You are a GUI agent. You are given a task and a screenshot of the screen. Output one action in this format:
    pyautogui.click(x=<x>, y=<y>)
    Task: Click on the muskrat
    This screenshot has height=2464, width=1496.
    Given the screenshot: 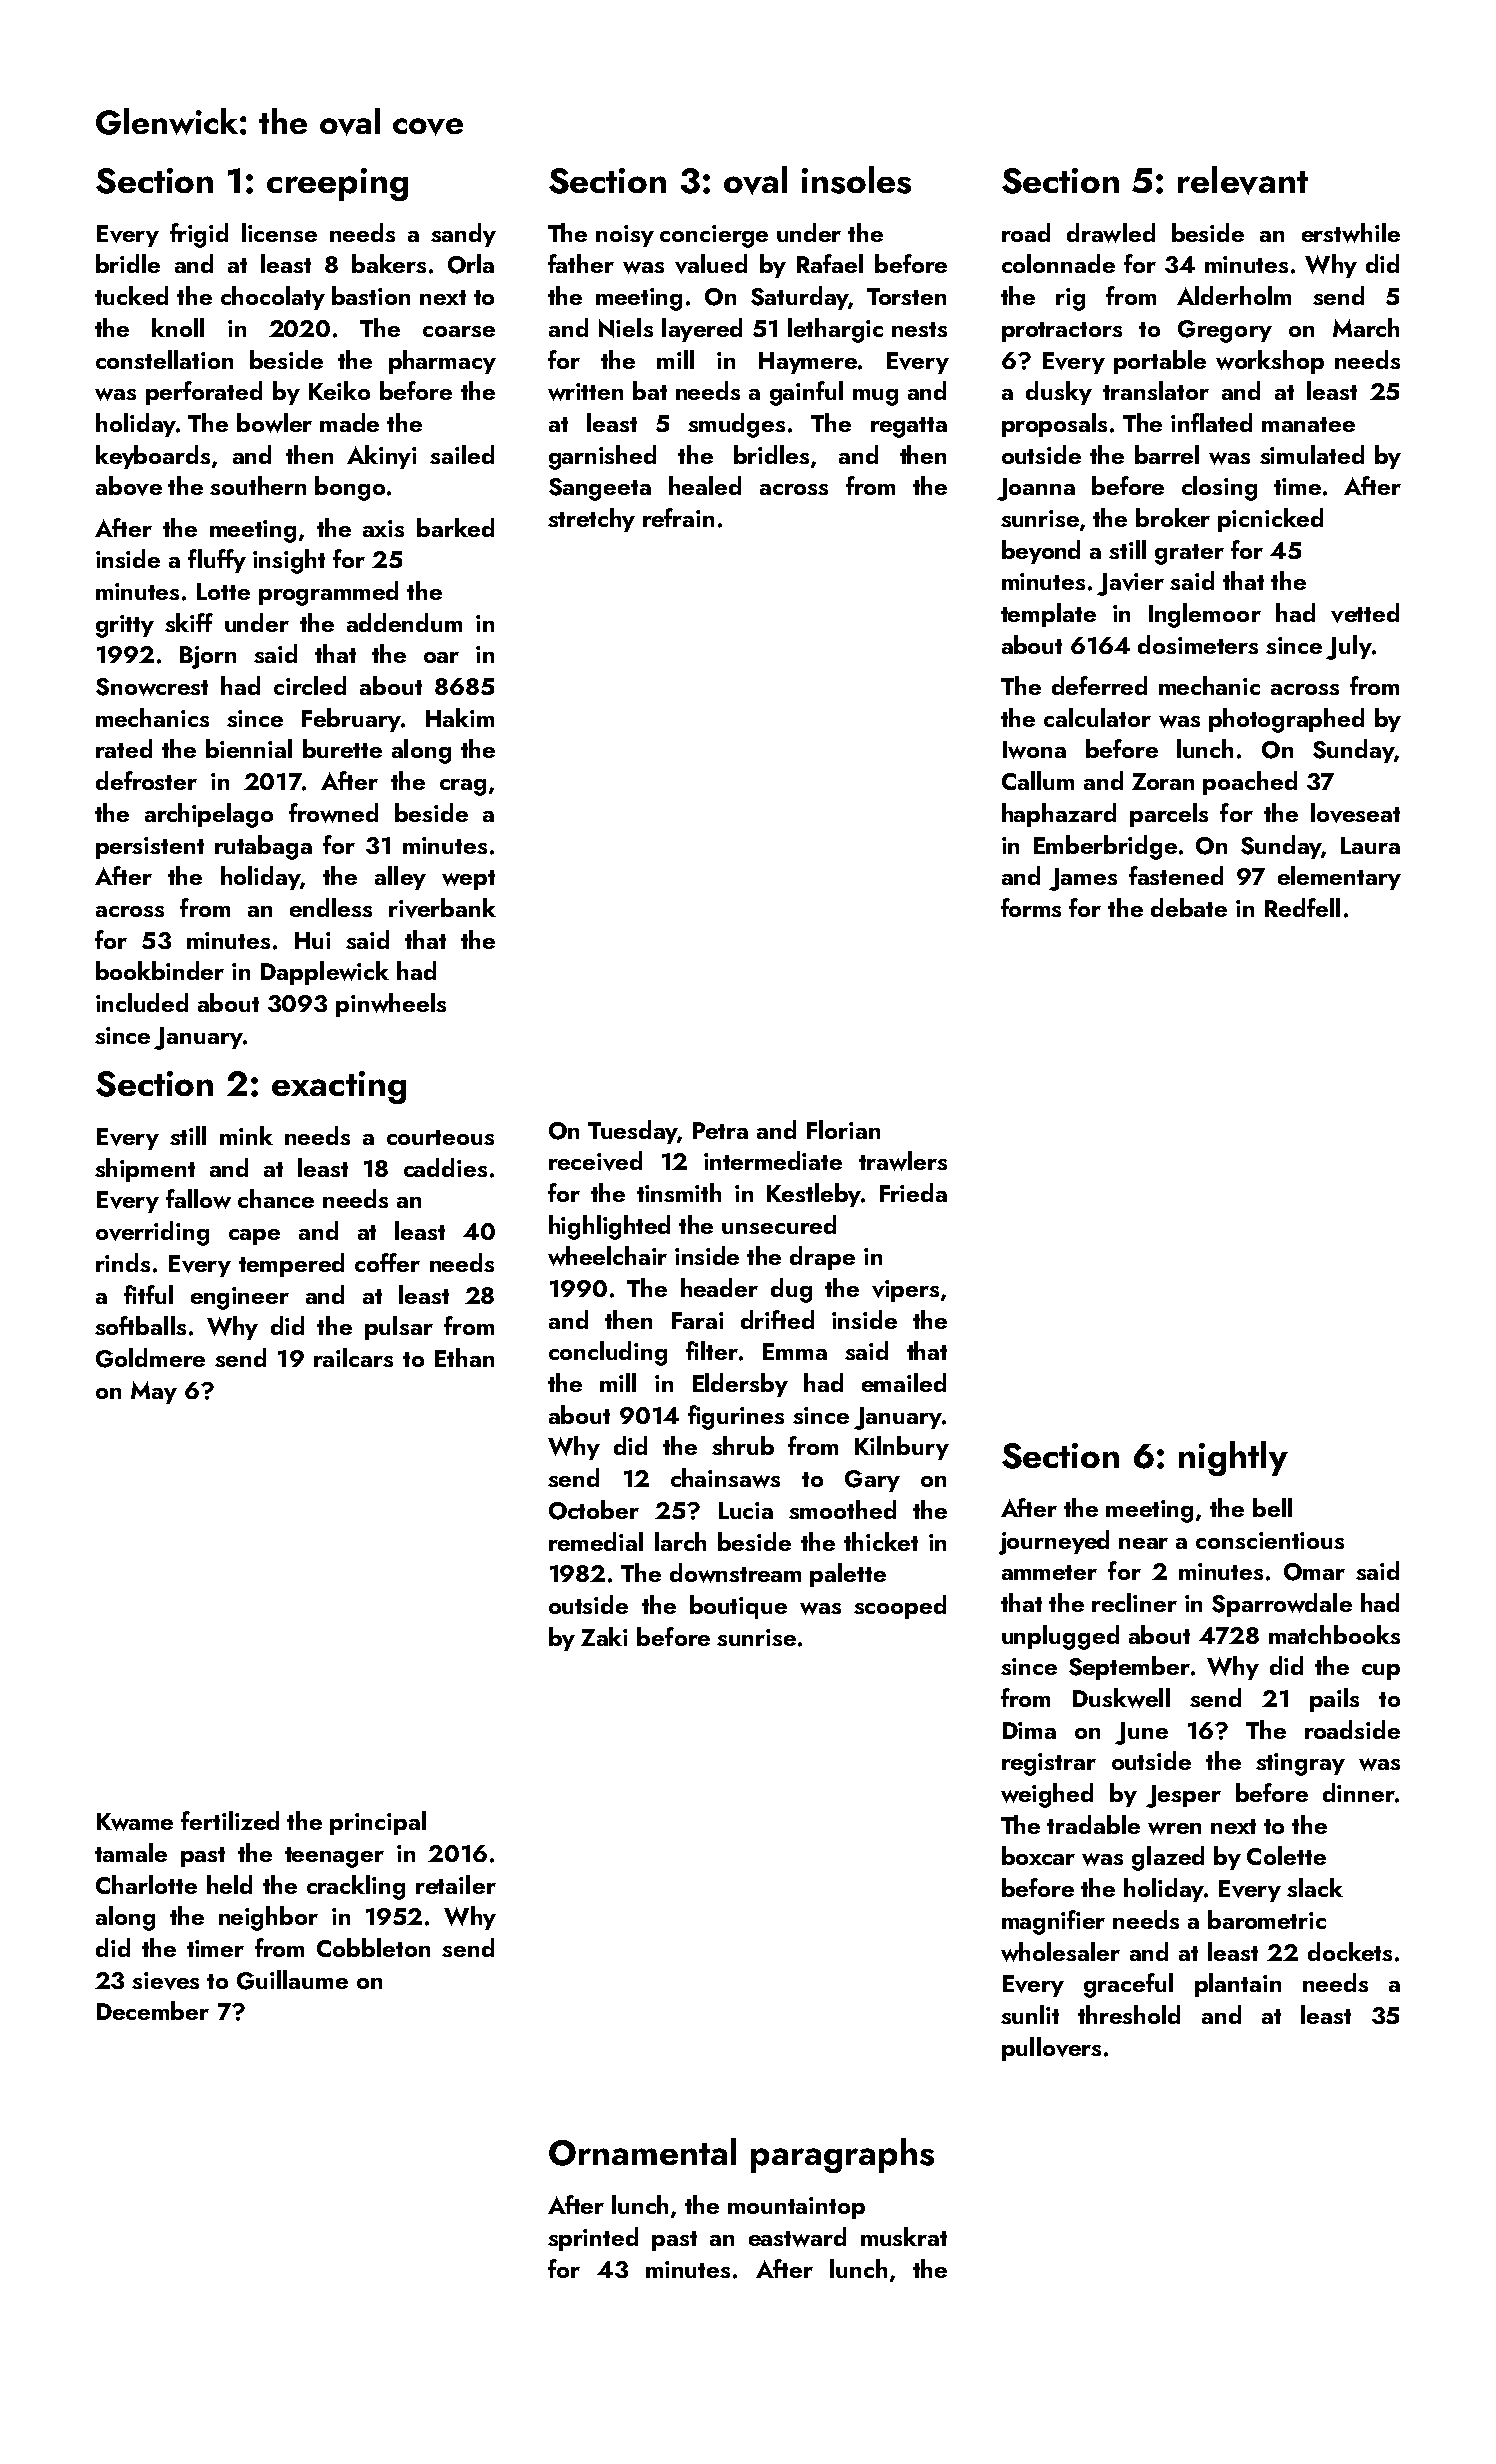 What is the action you would take?
    pyautogui.click(x=904, y=2236)
